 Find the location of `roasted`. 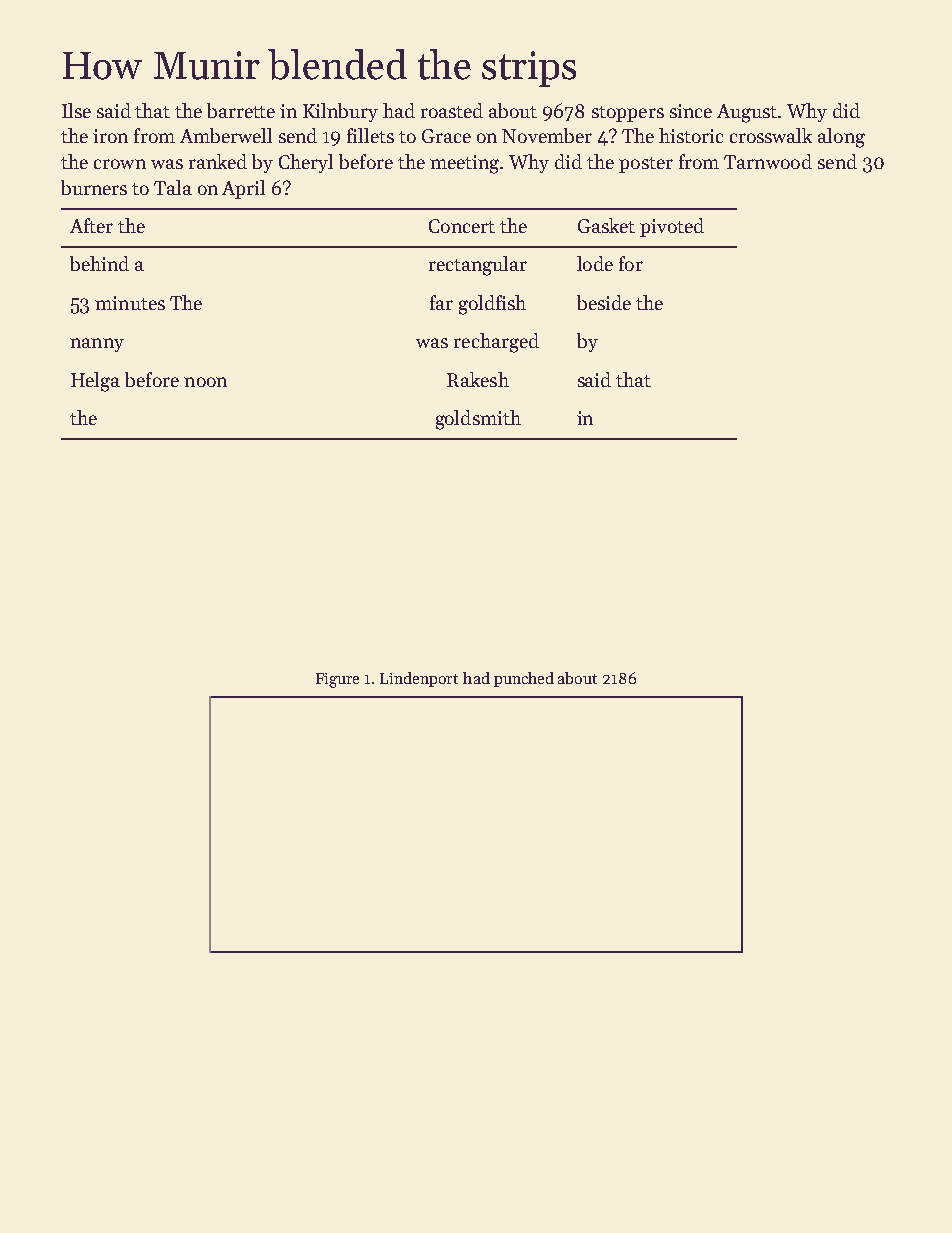

roasted is located at coordinates (452, 110).
